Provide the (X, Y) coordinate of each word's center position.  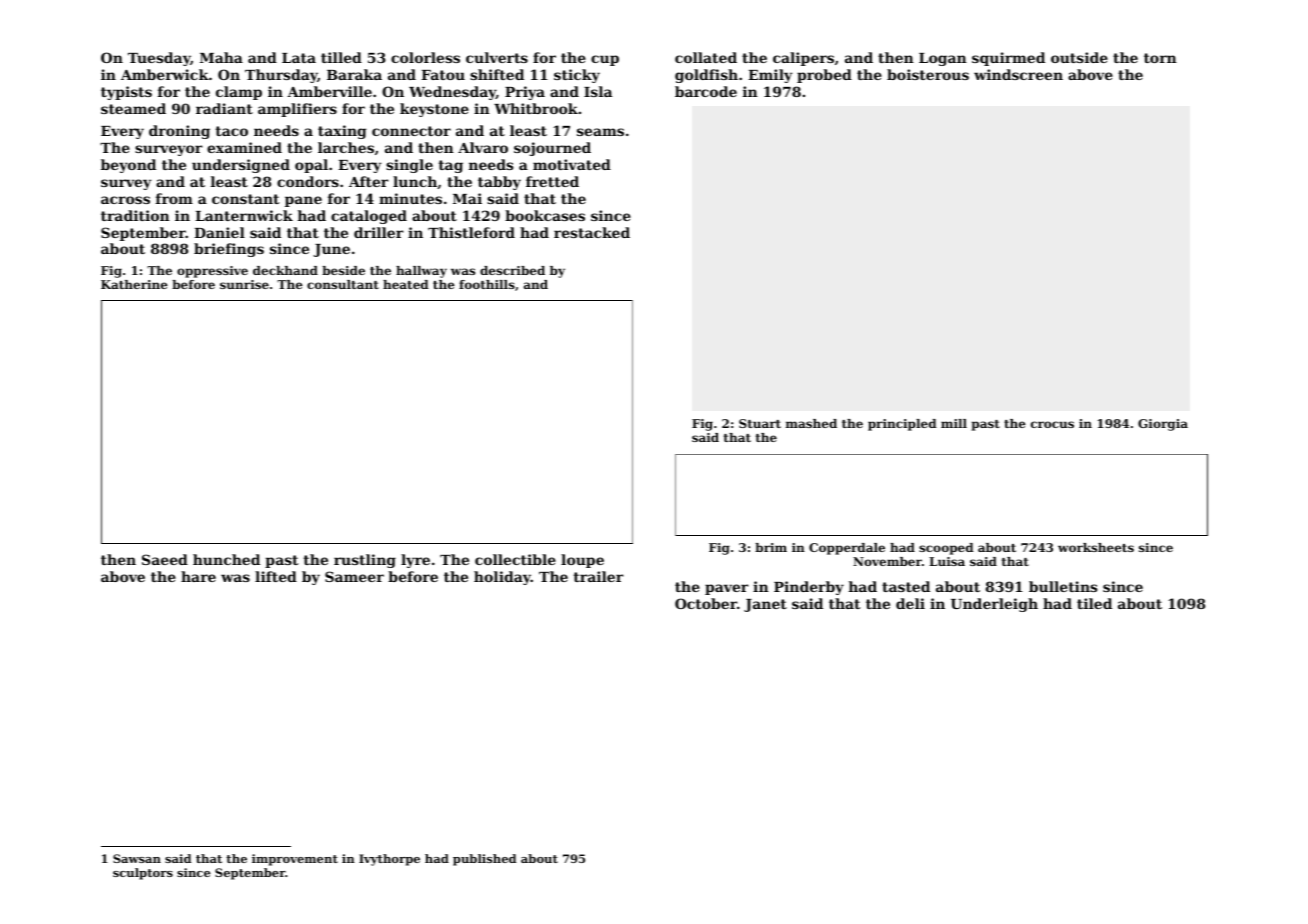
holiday (502, 578)
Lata (299, 58)
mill (954, 423)
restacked (592, 232)
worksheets (1096, 547)
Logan (943, 59)
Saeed (165, 559)
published (484, 860)
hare (198, 576)
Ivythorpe (389, 860)
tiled (1094, 603)
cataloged (369, 217)
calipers (803, 59)
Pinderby (809, 588)
